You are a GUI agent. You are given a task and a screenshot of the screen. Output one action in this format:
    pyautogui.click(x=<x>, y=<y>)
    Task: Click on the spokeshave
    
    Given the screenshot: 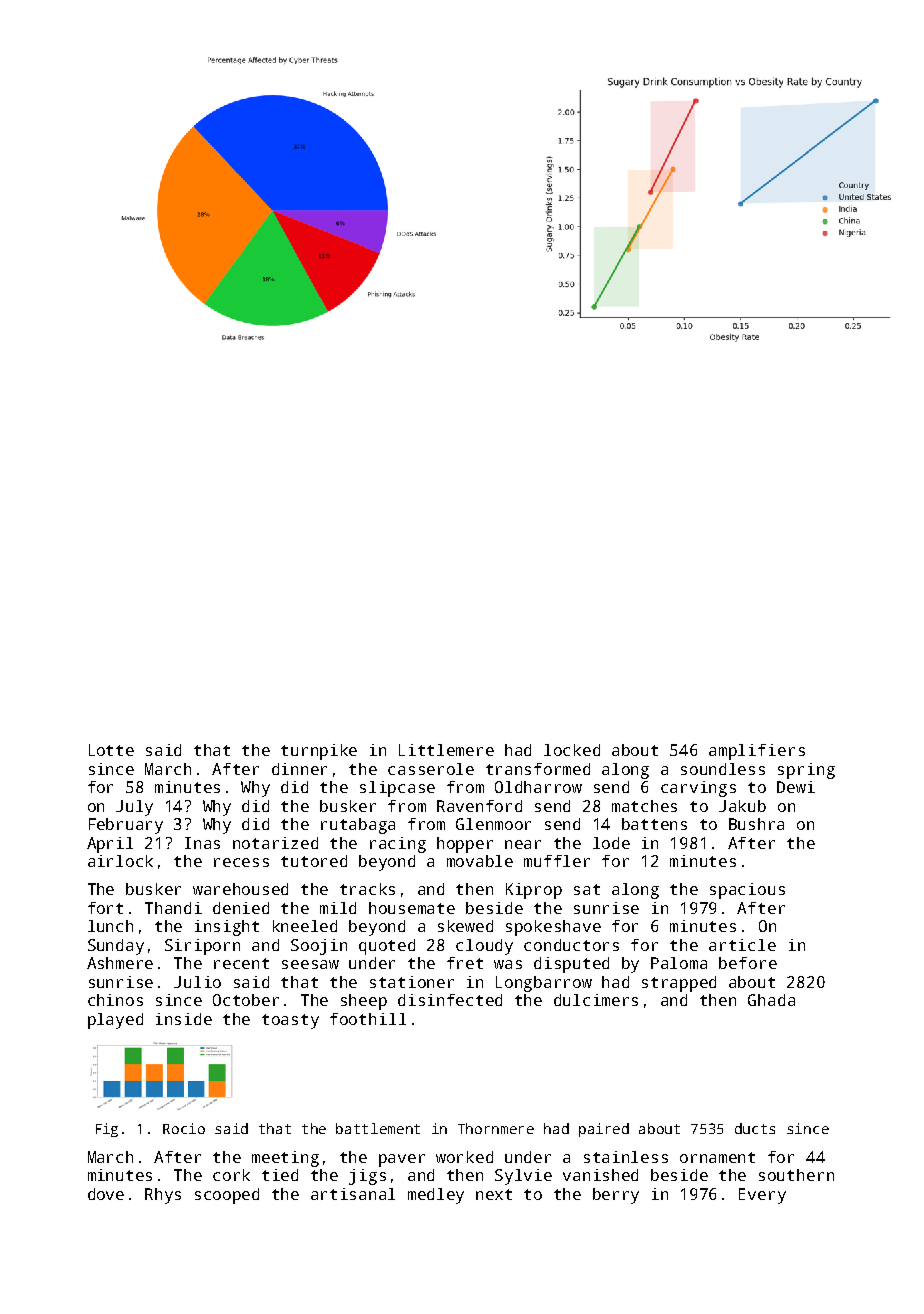 What is the action you would take?
    pyautogui.click(x=553, y=928)
